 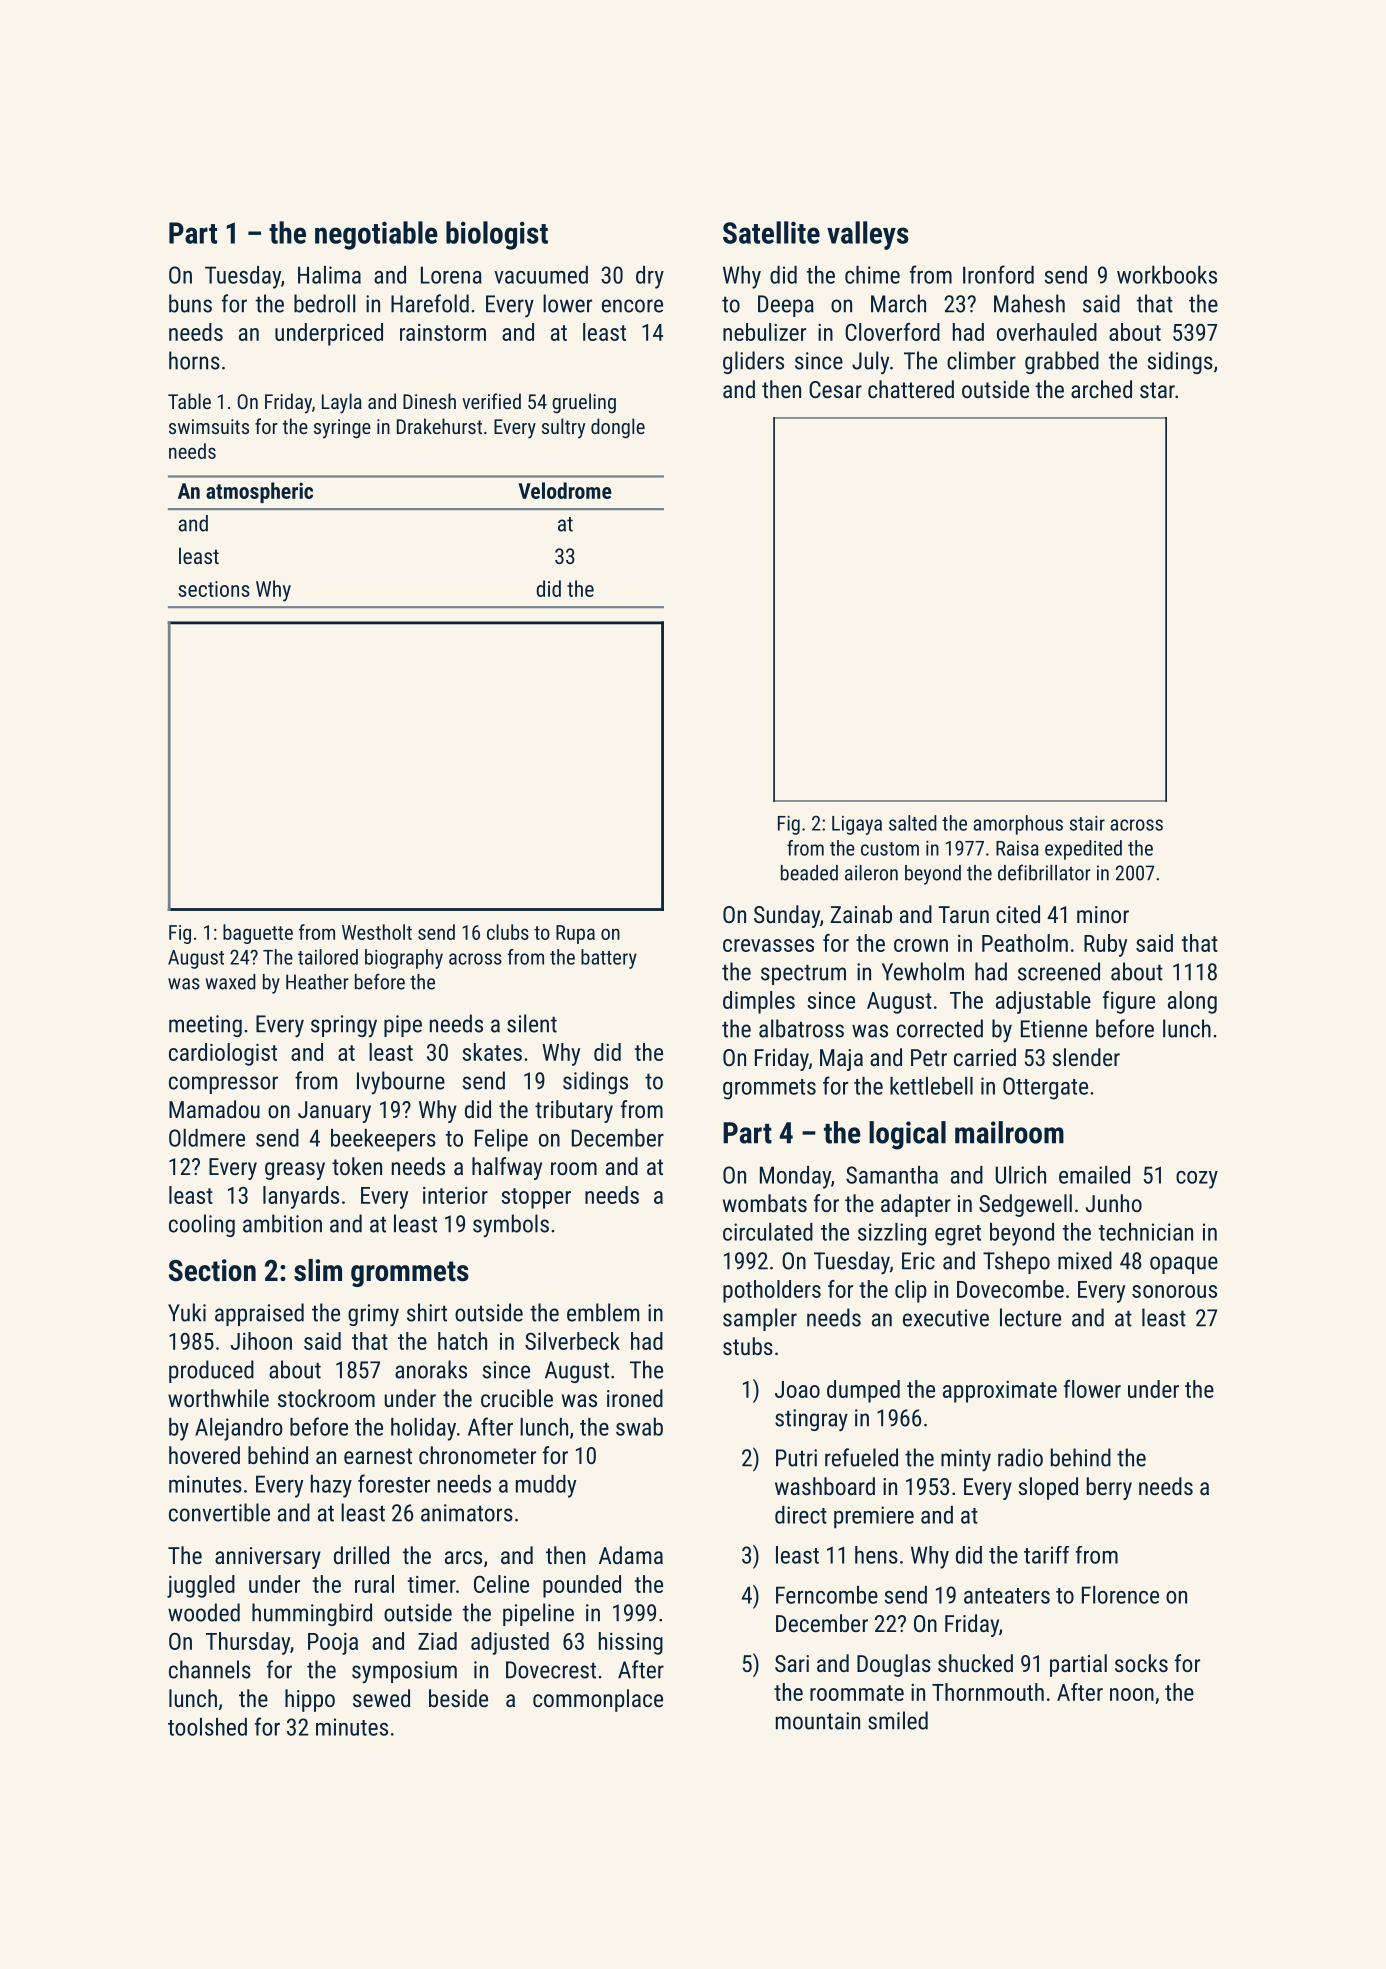 What do you see at coordinates (857, 825) in the screenshot?
I see `Ligaya` at bounding box center [857, 825].
